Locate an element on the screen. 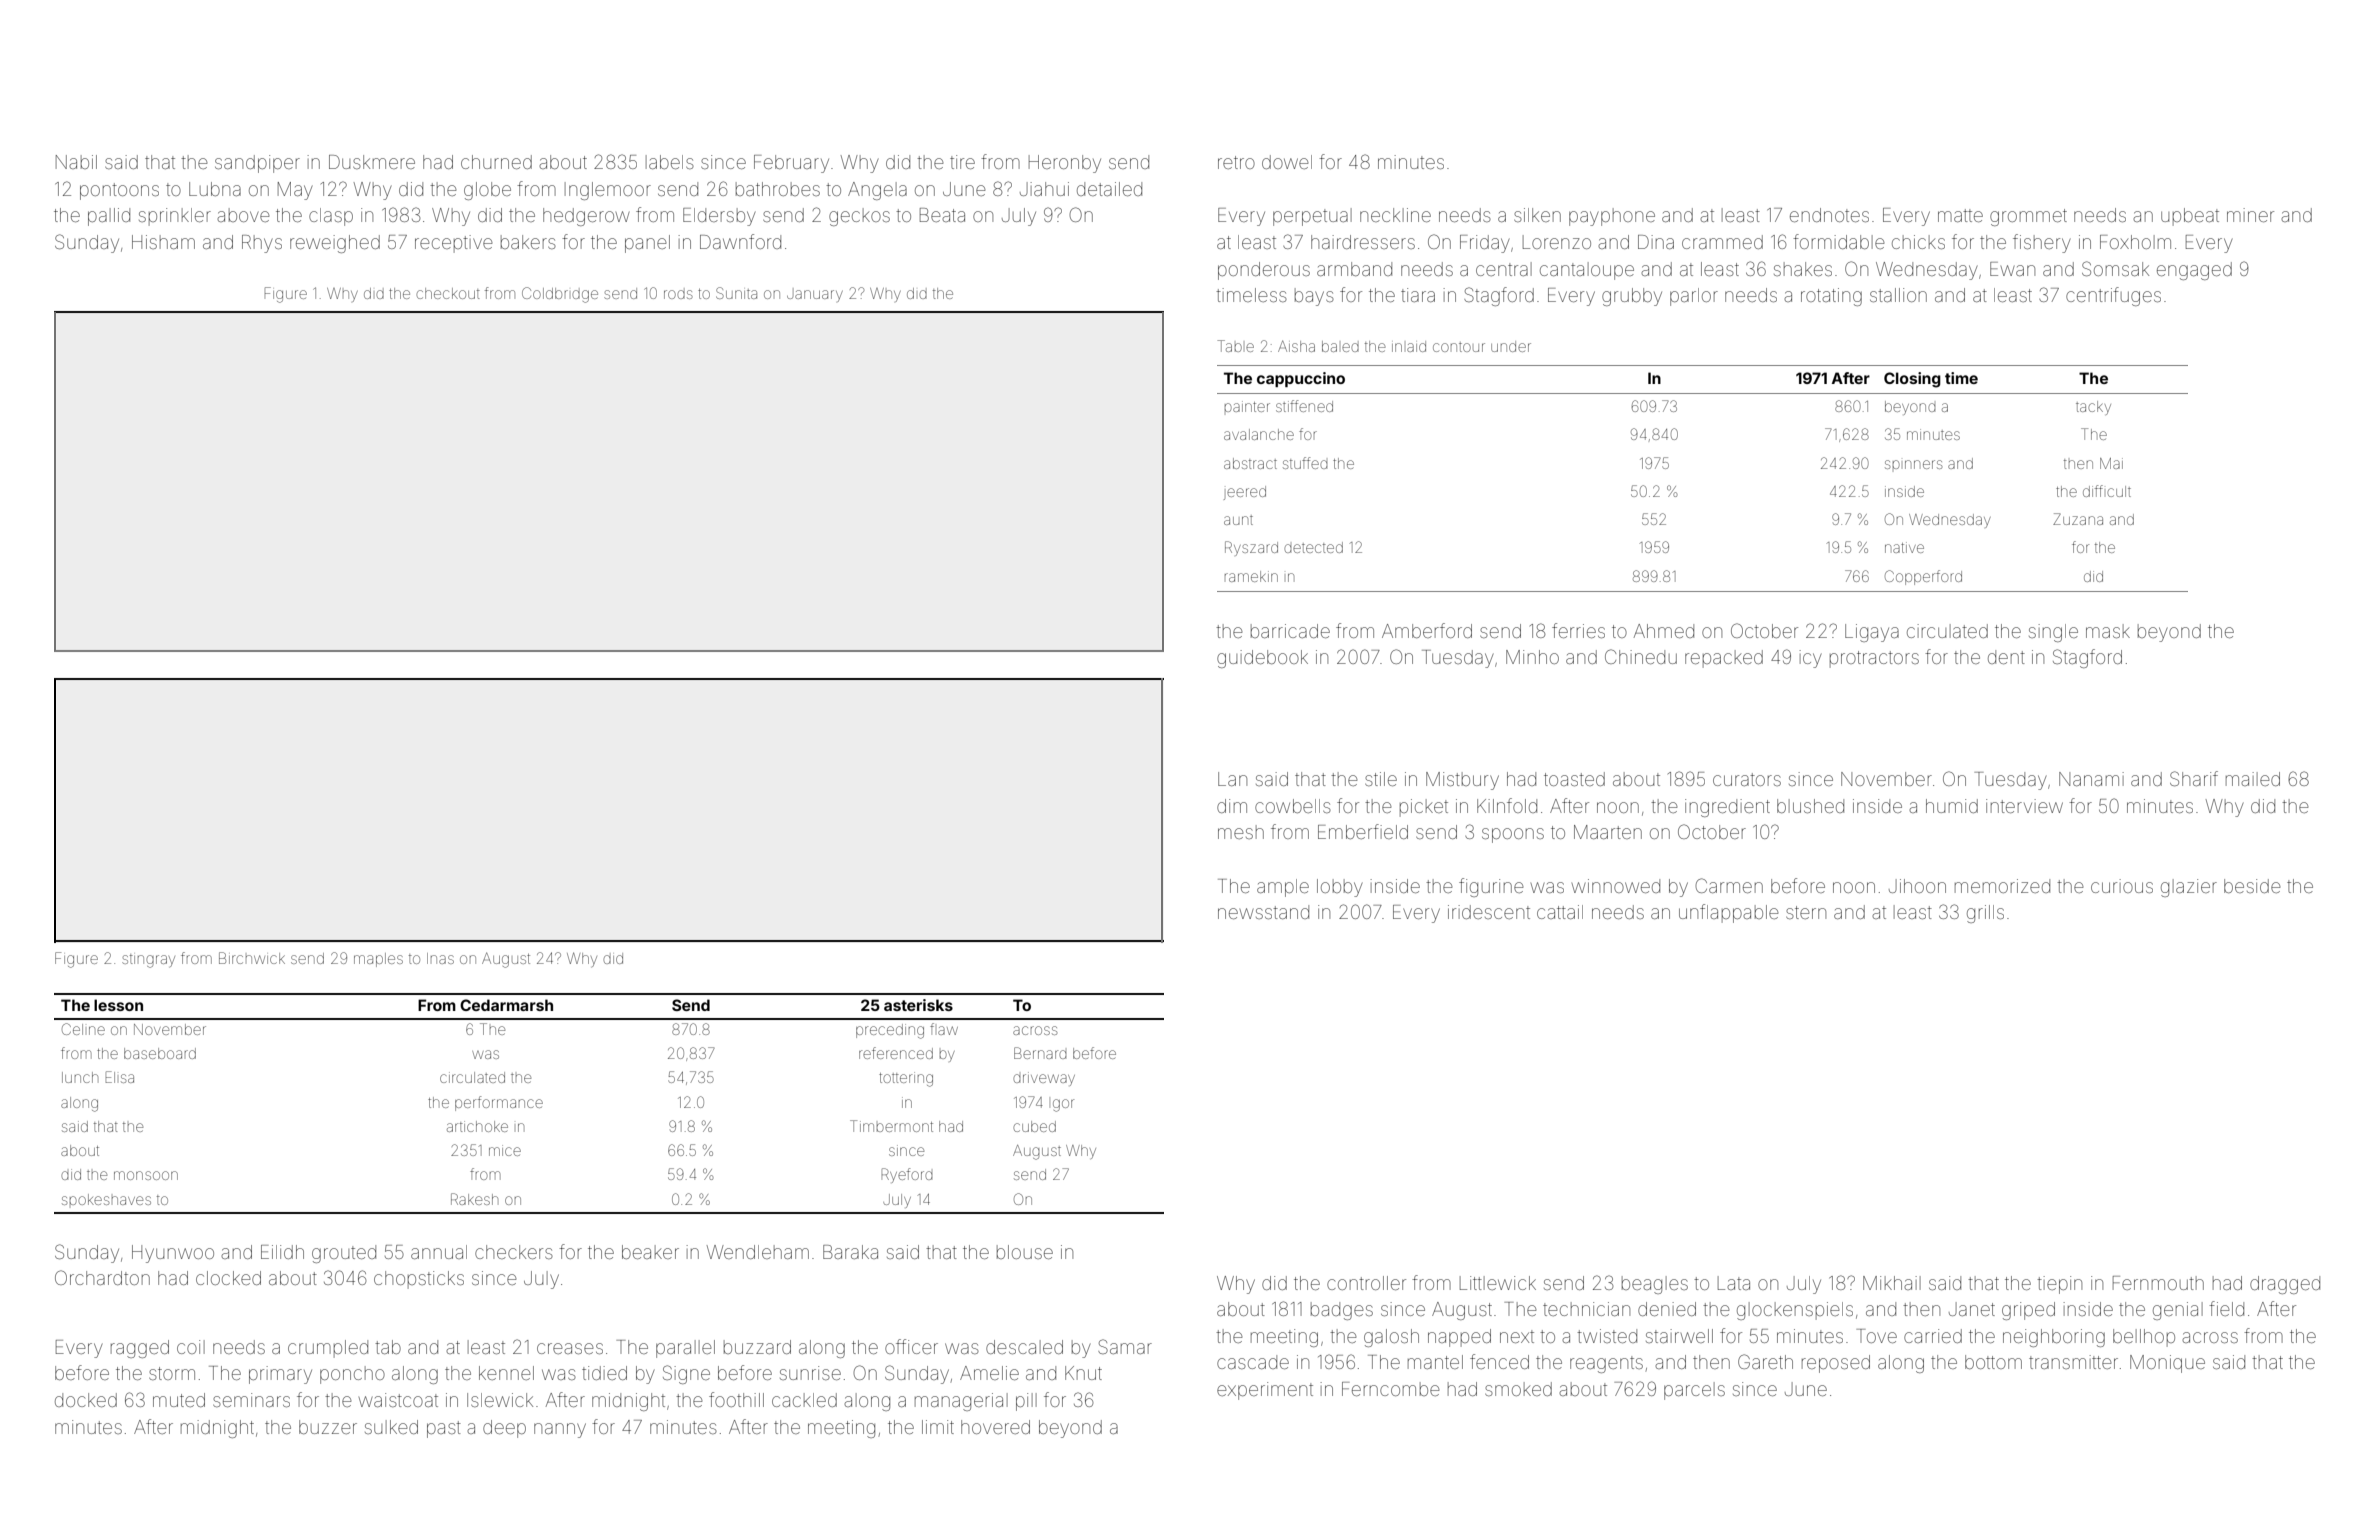  checkout is located at coordinates (448, 293).
